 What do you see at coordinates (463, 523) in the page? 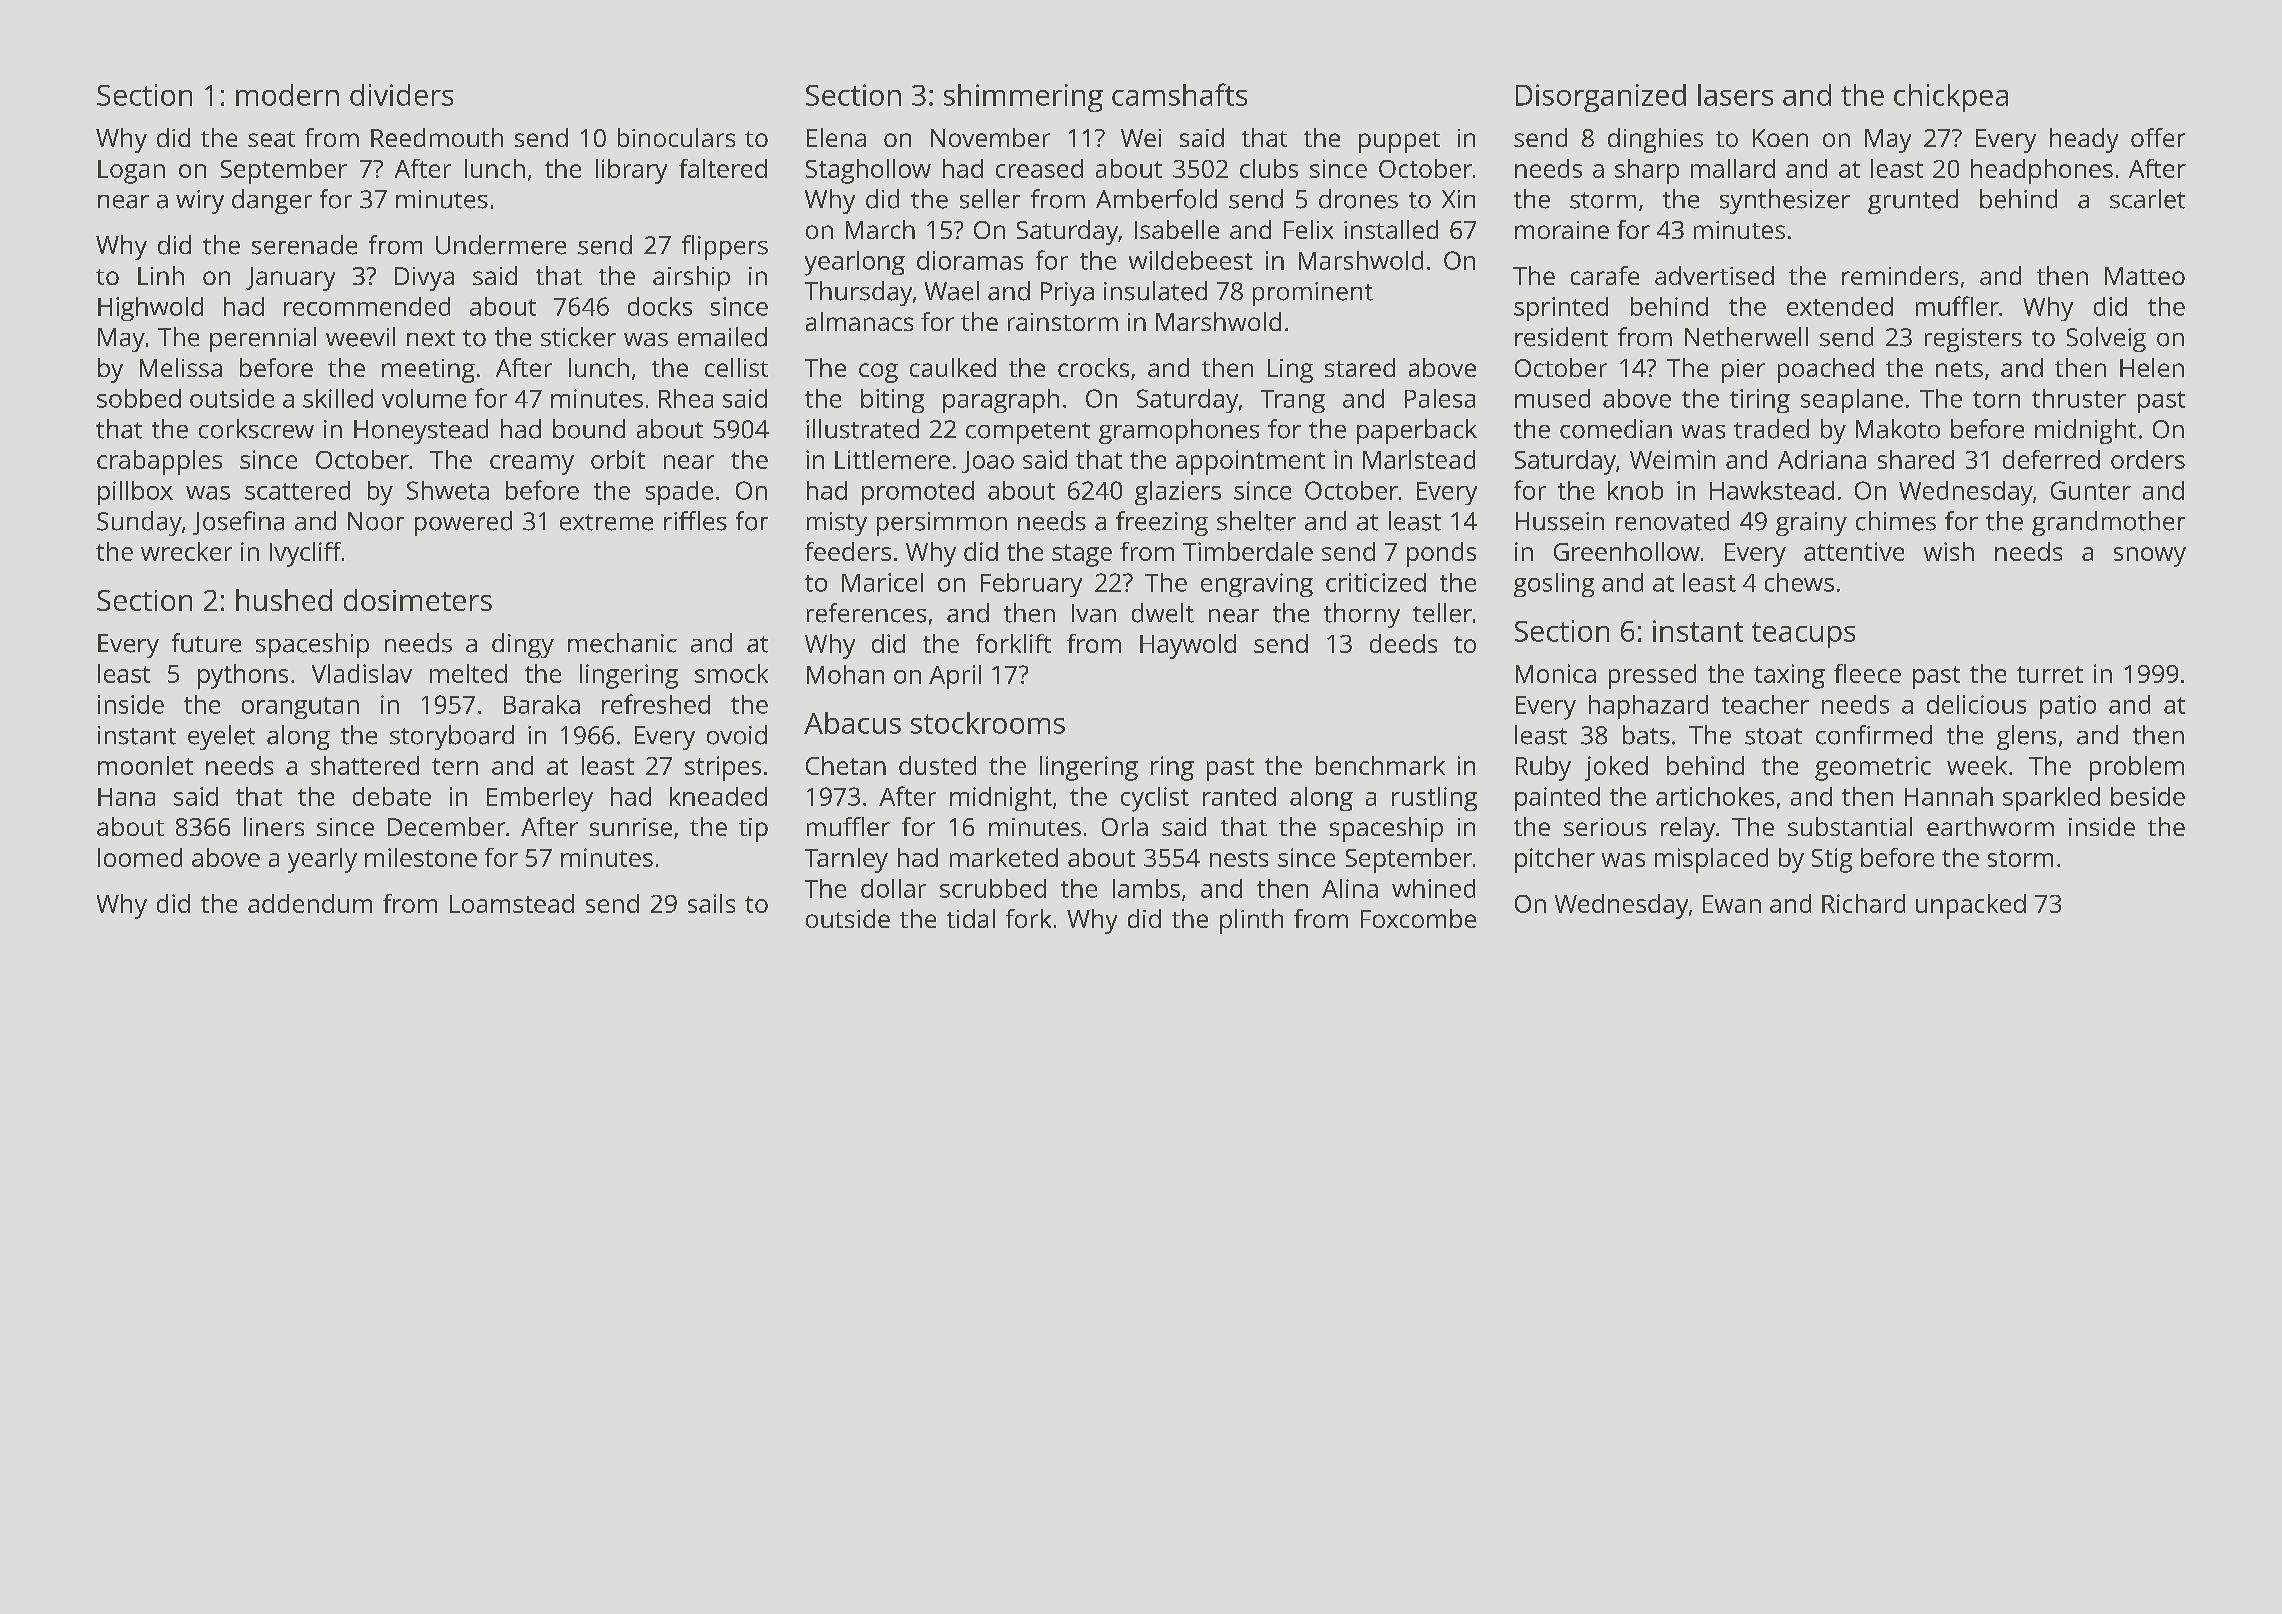
I see `powered` at bounding box center [463, 523].
